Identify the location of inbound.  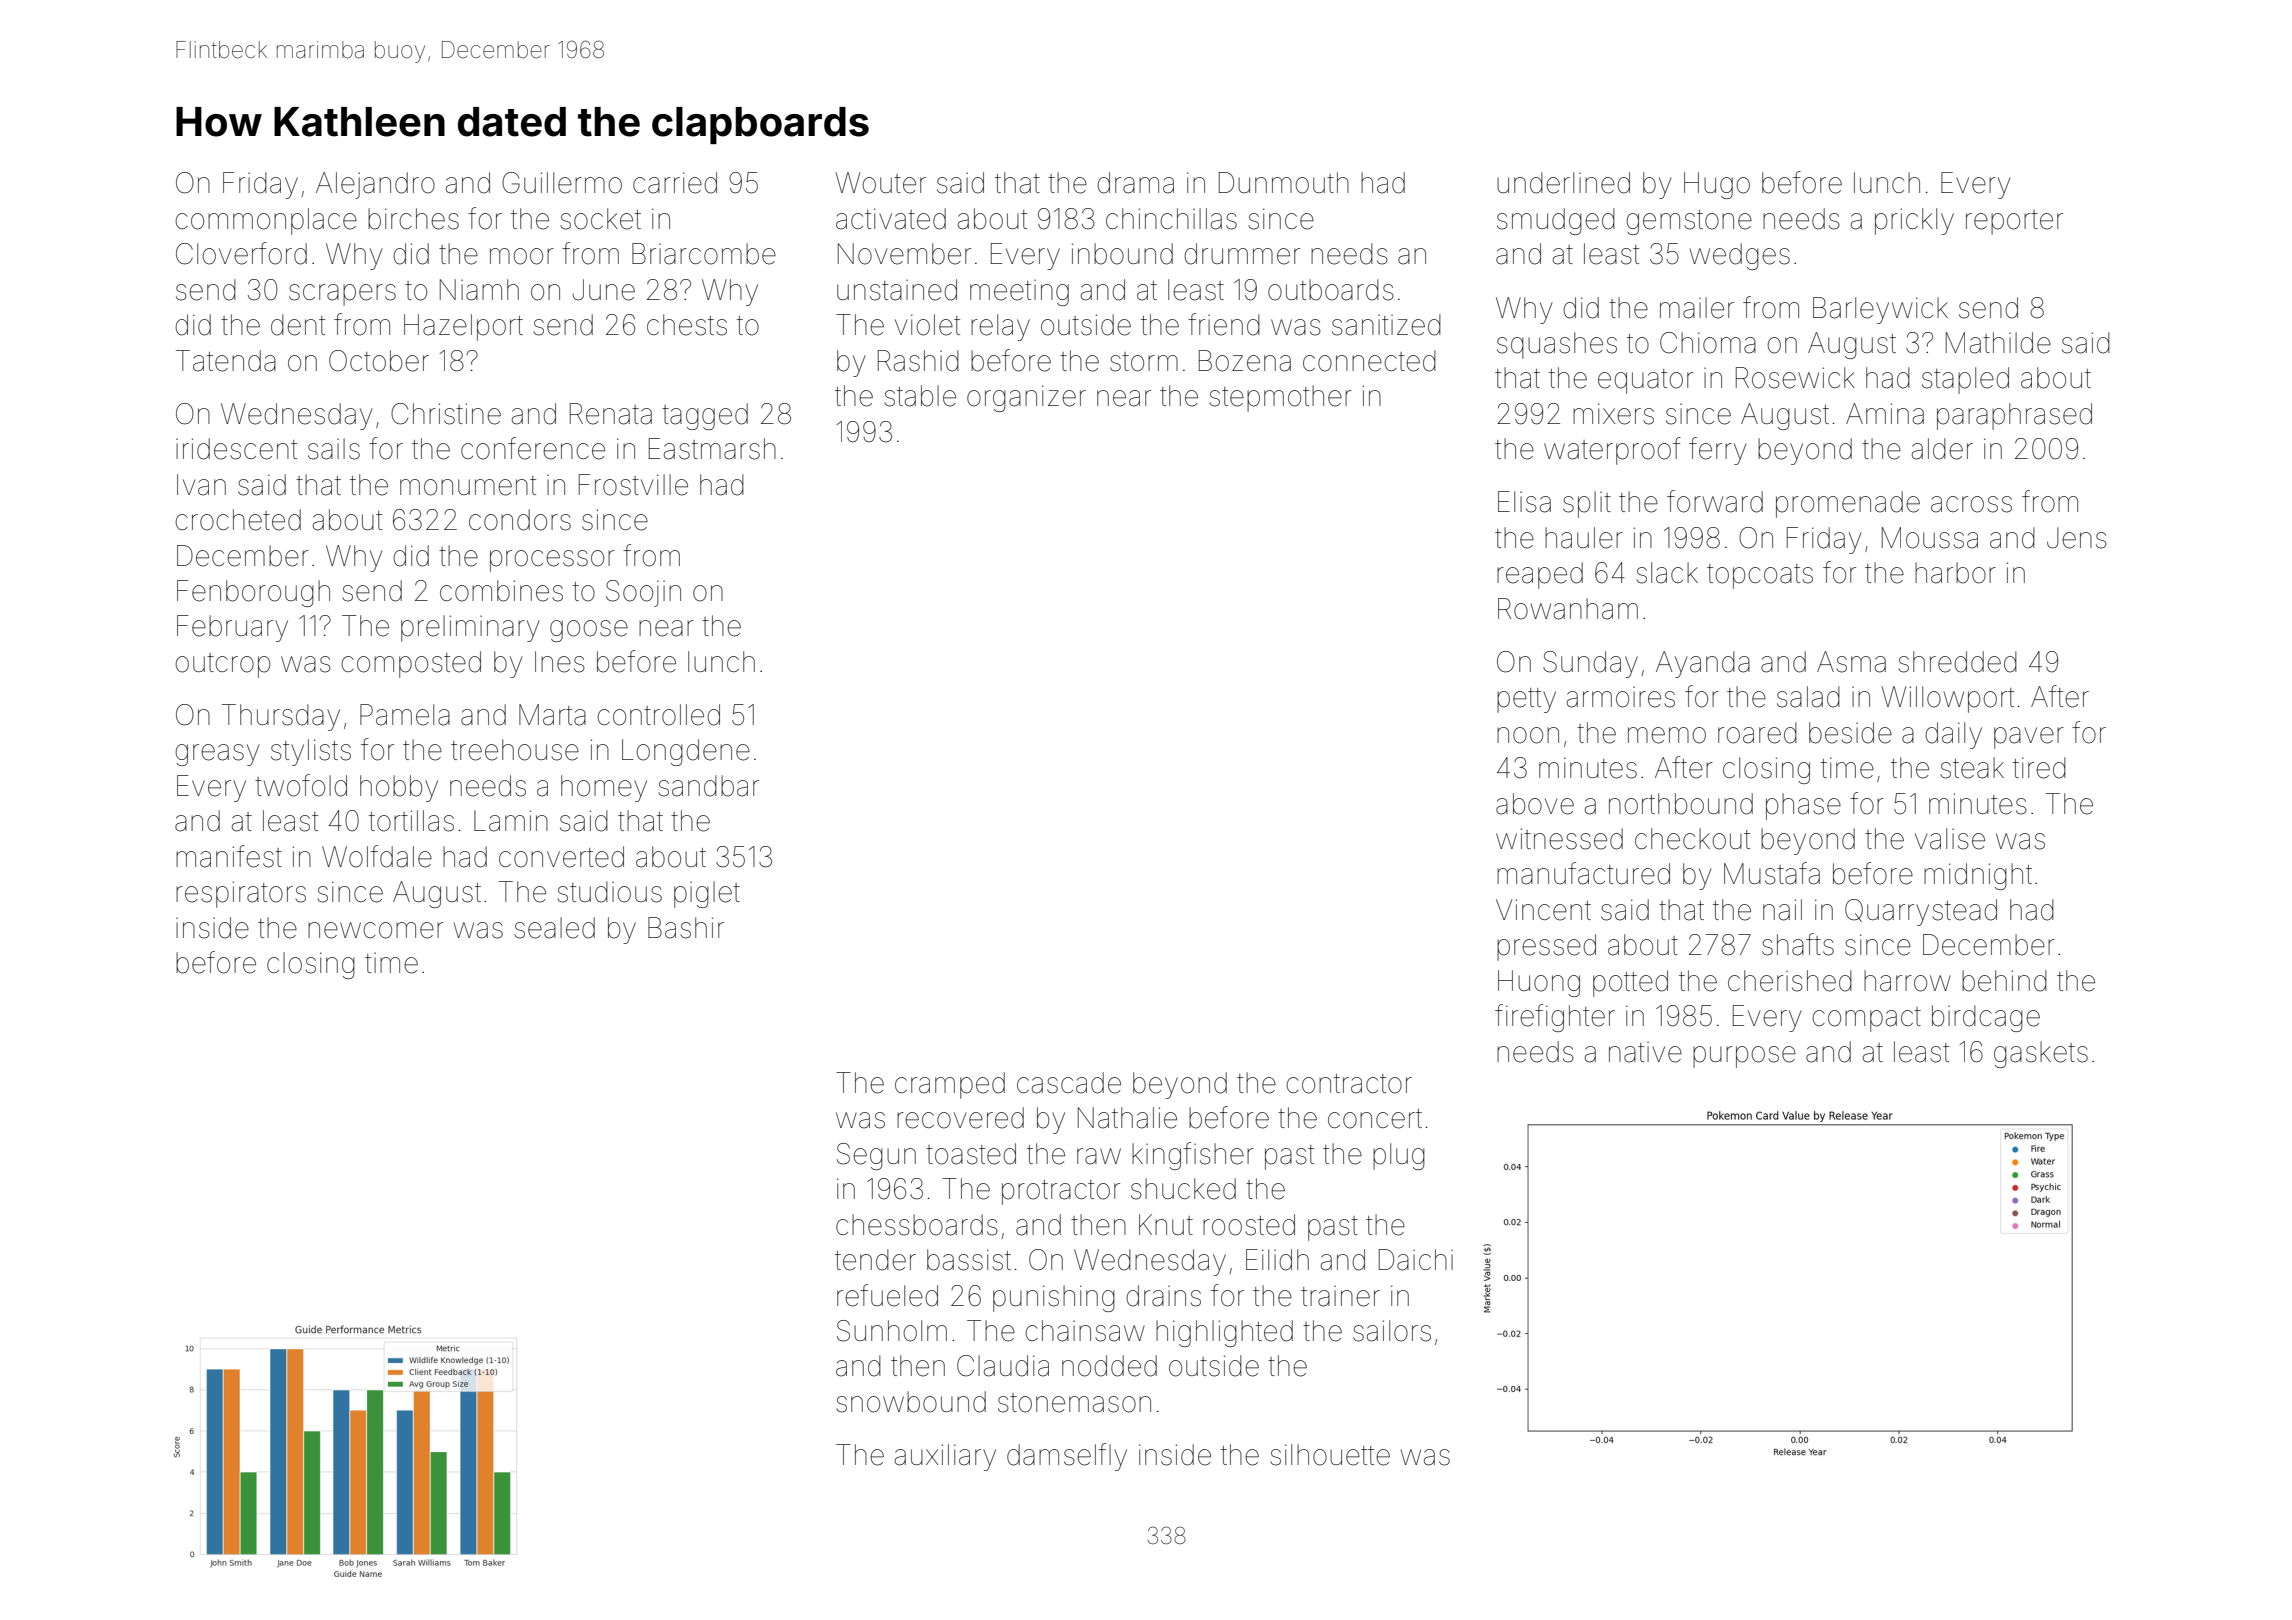
(1122, 254).
